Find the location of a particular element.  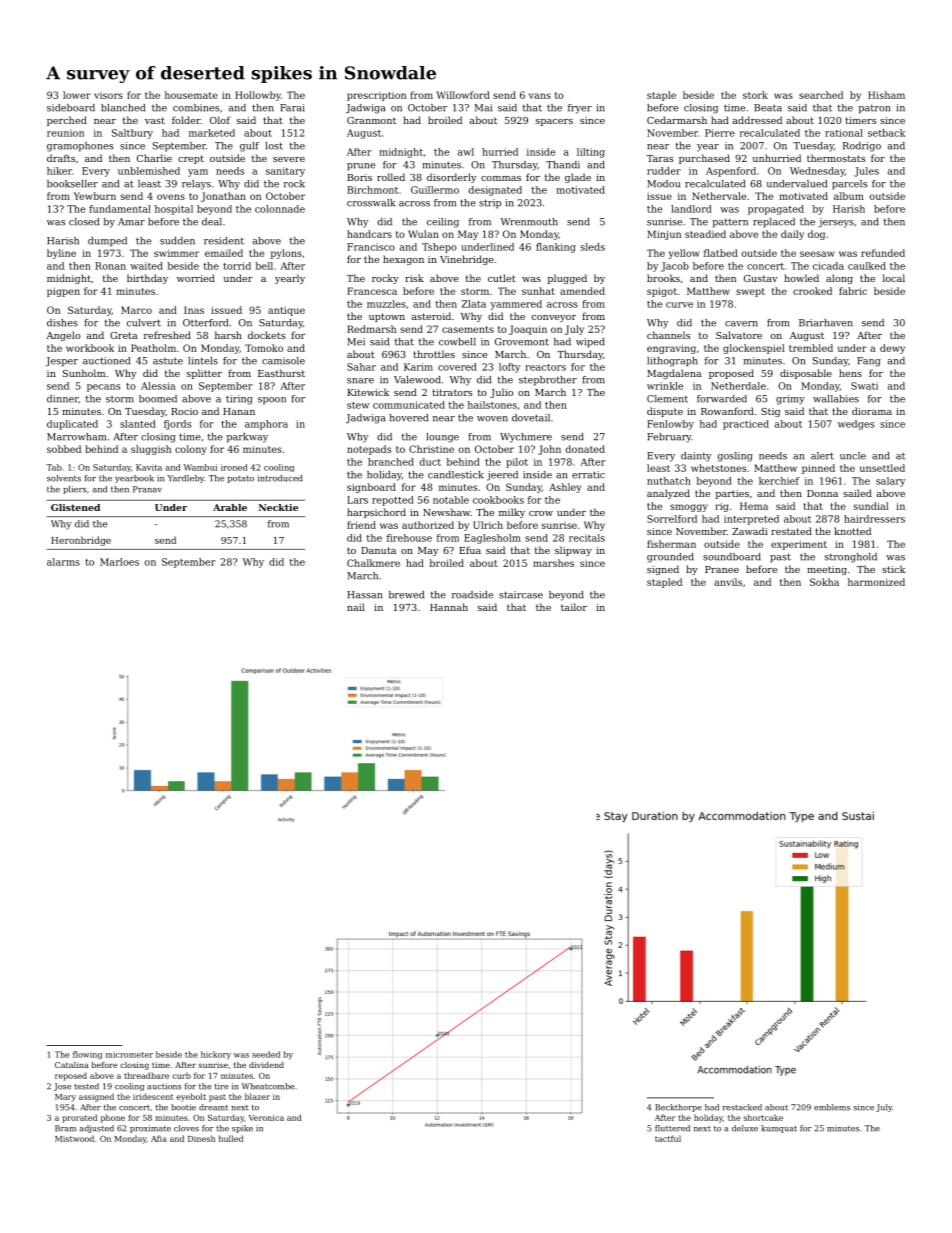

prescription is located at coordinates (376, 96).
